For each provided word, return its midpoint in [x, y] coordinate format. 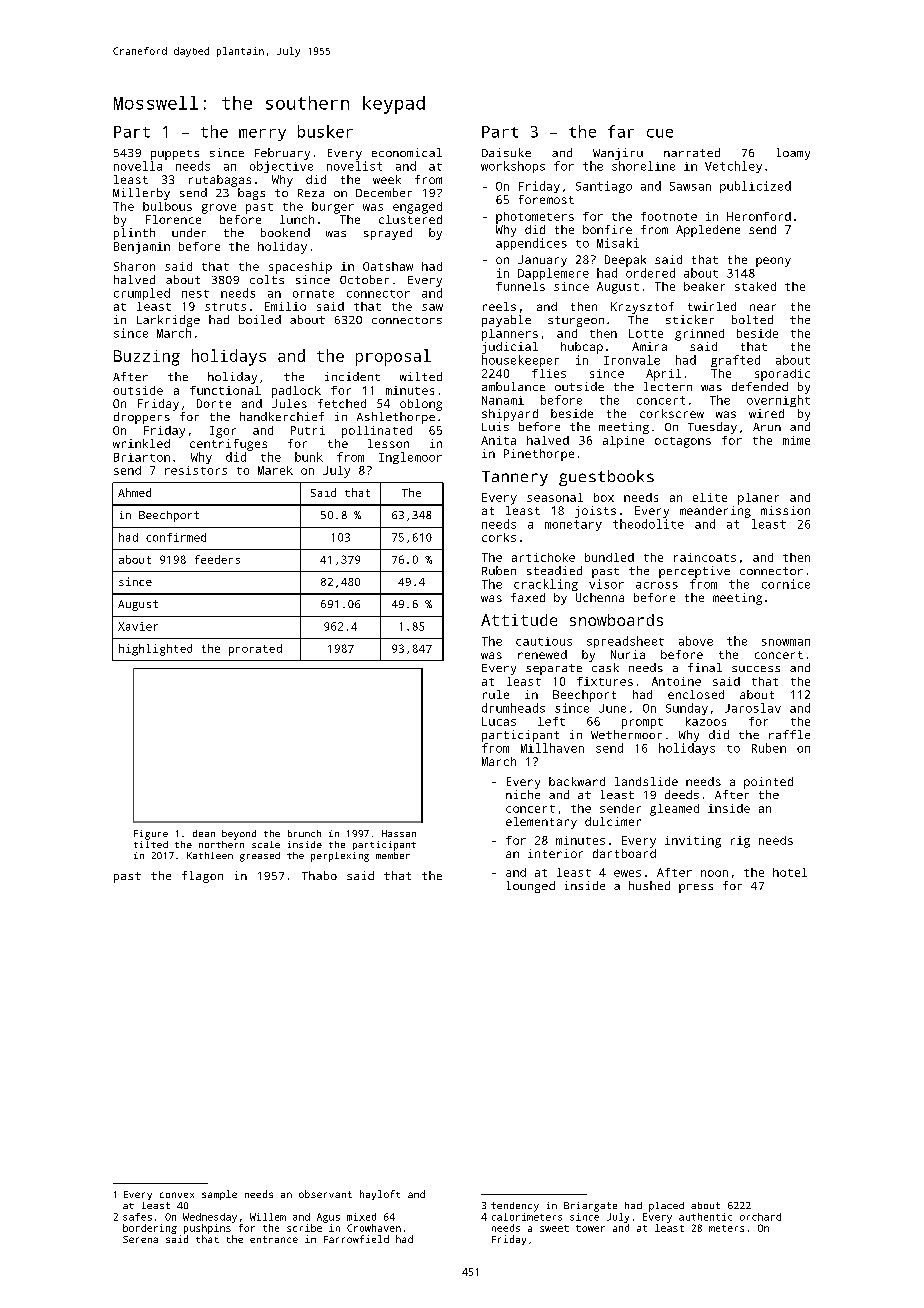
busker [325, 131]
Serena [140, 1239]
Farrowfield [356, 1239]
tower [590, 1228]
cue [660, 133]
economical [407, 152]
